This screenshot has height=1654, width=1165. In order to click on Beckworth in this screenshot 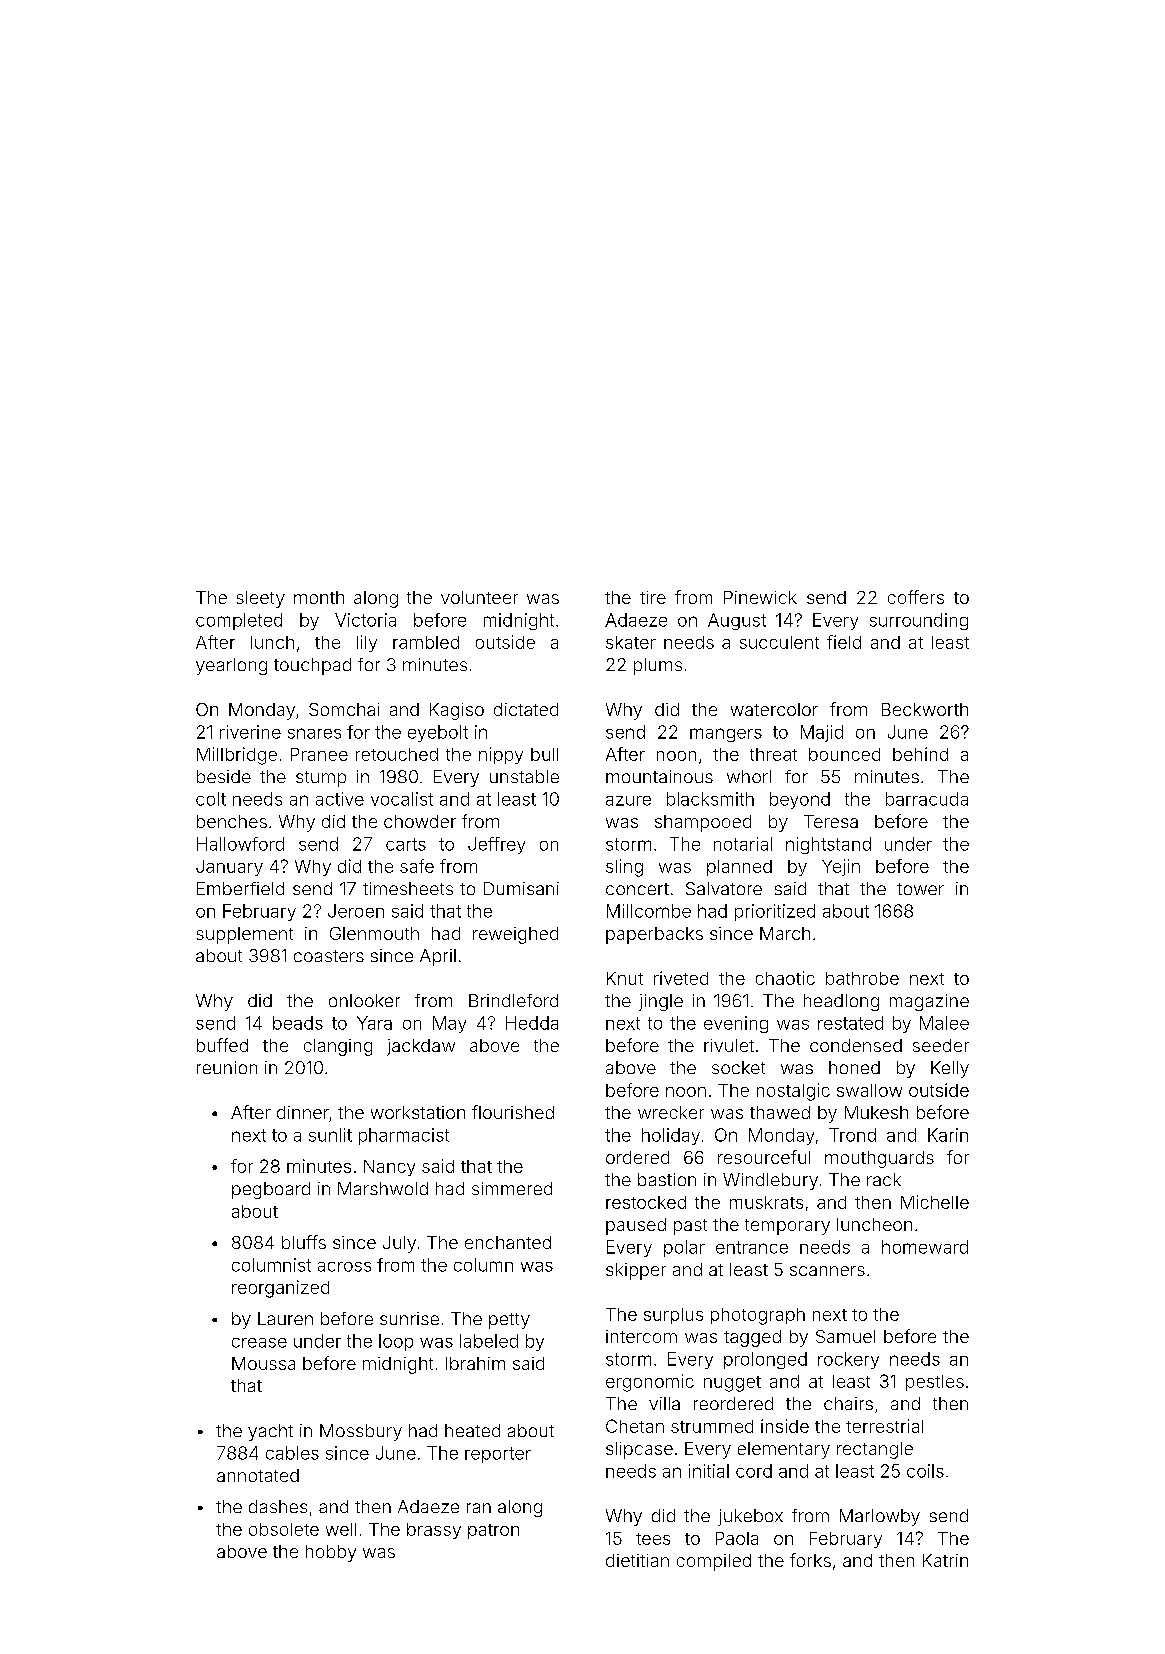, I will do `click(925, 709)`.
